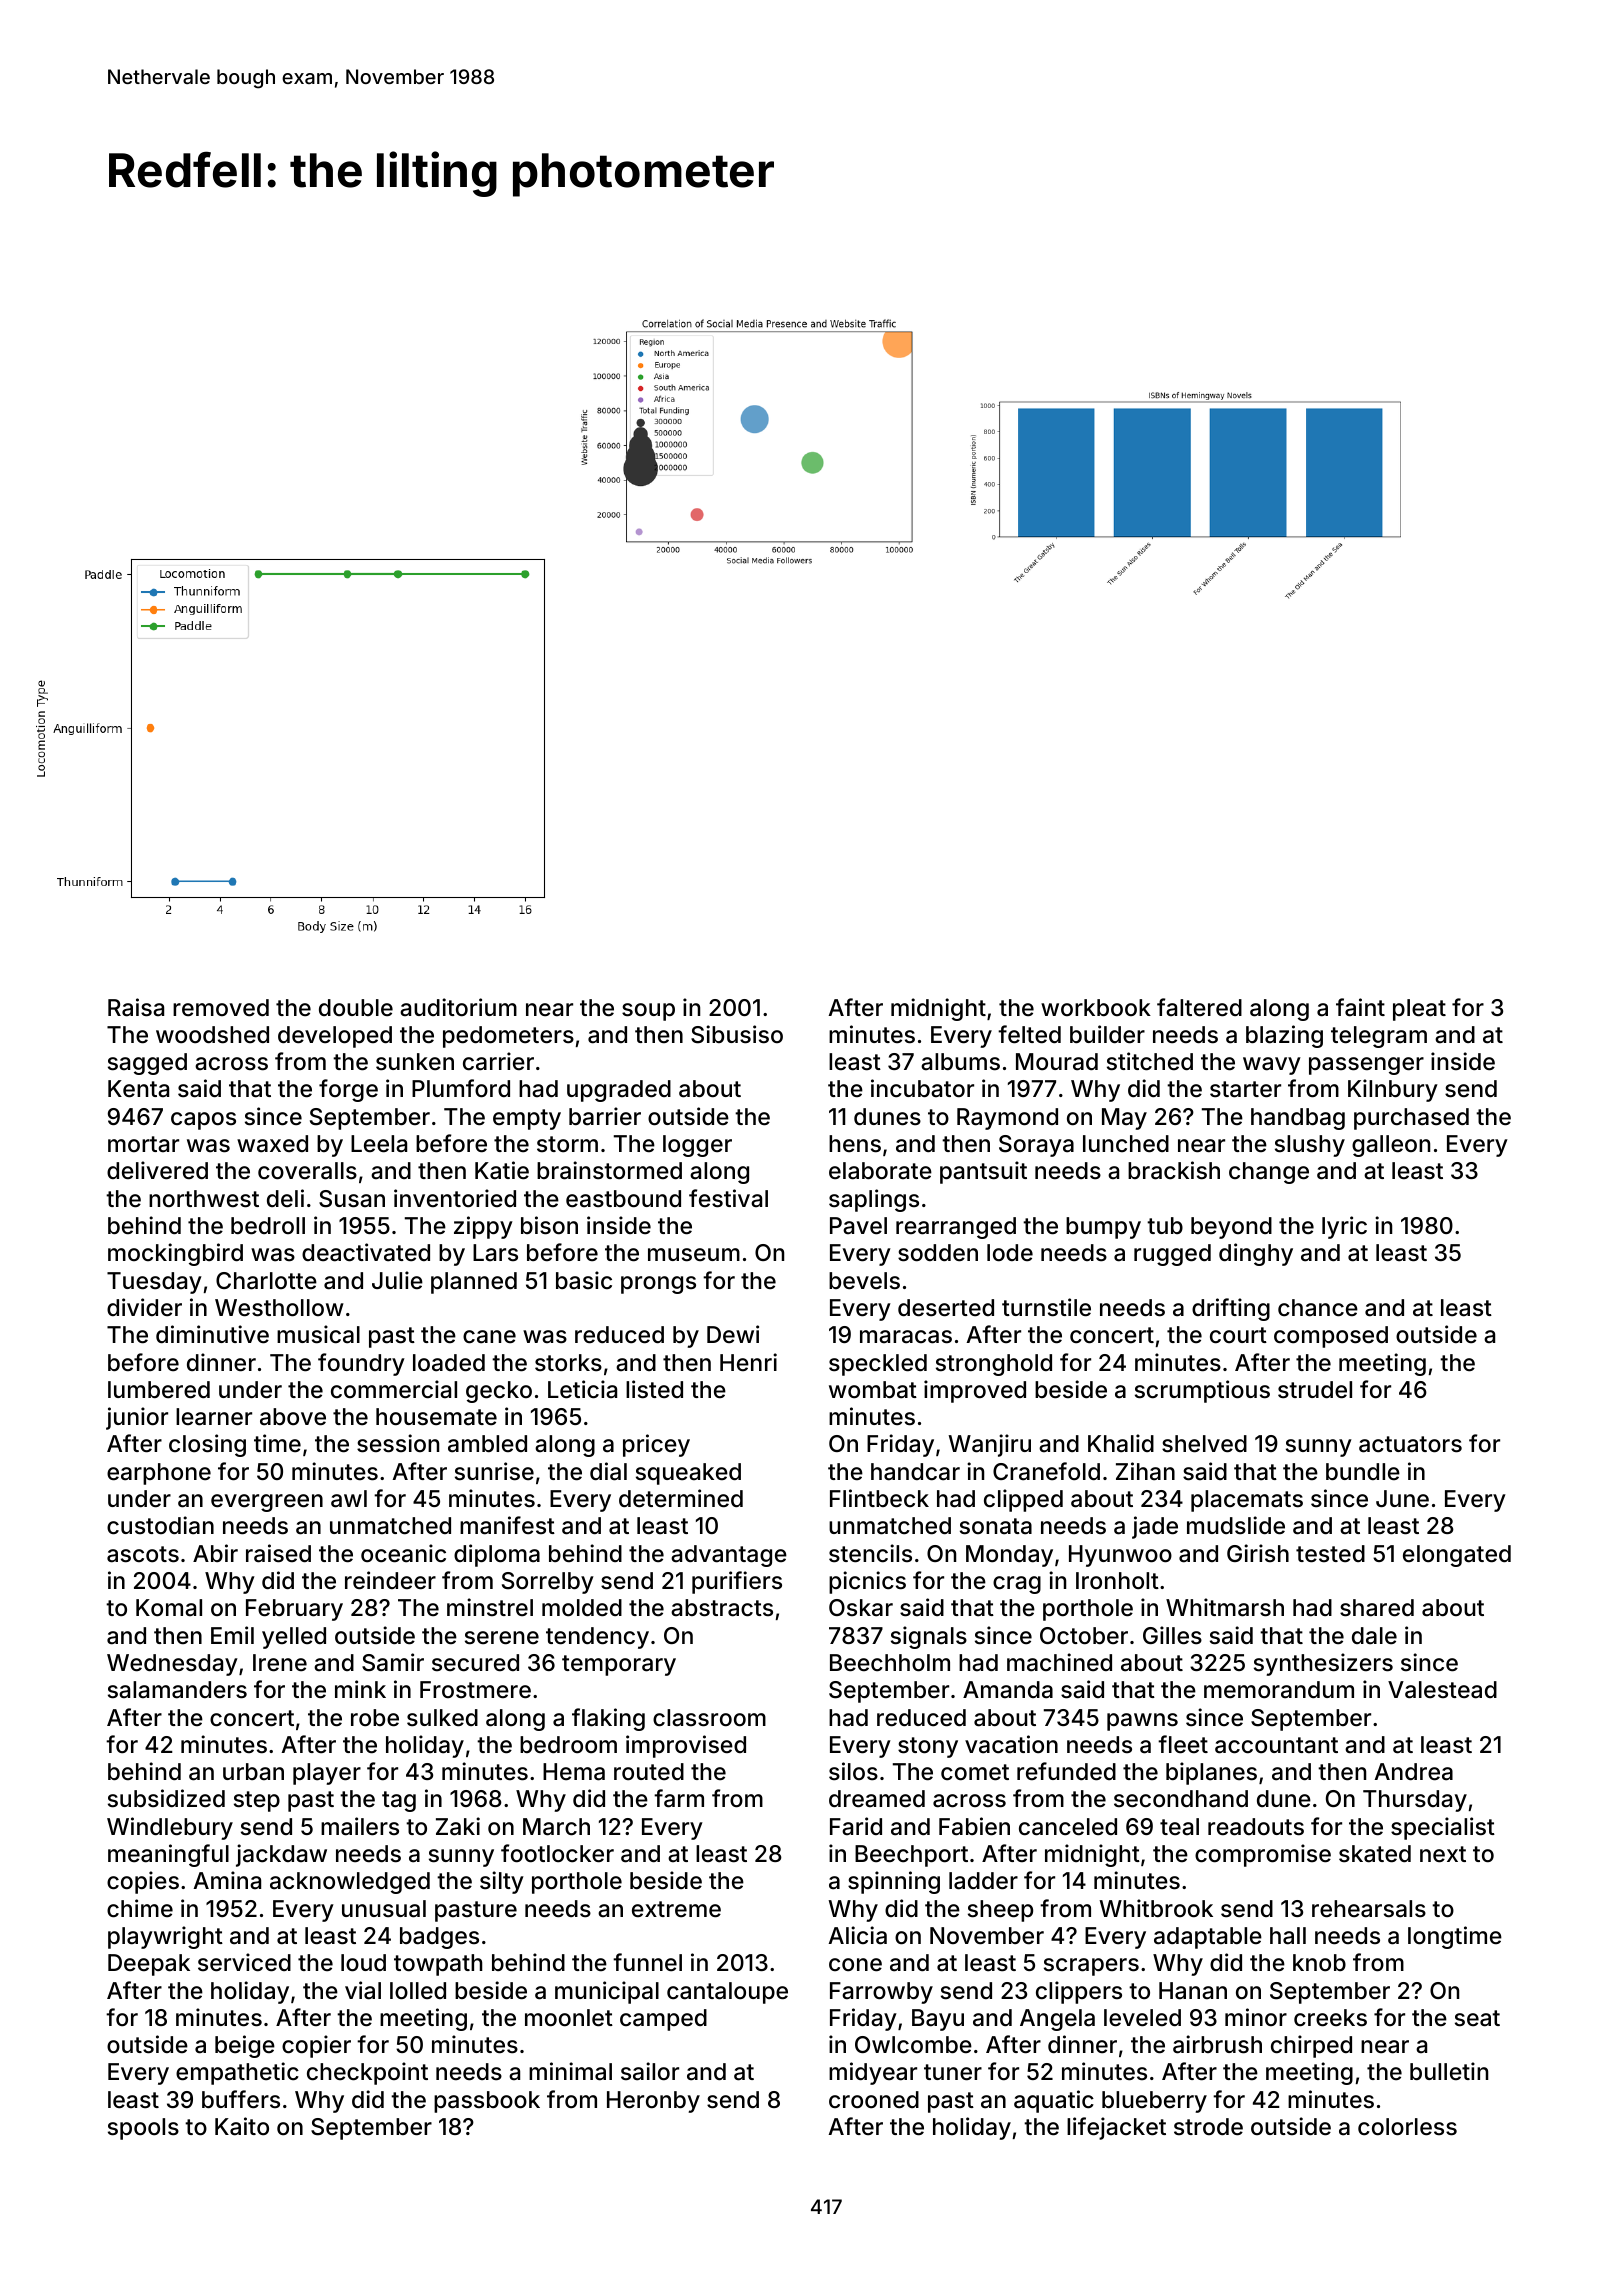 The width and height of the screenshot is (1620, 2292). I want to click on earphone, so click(159, 1474).
